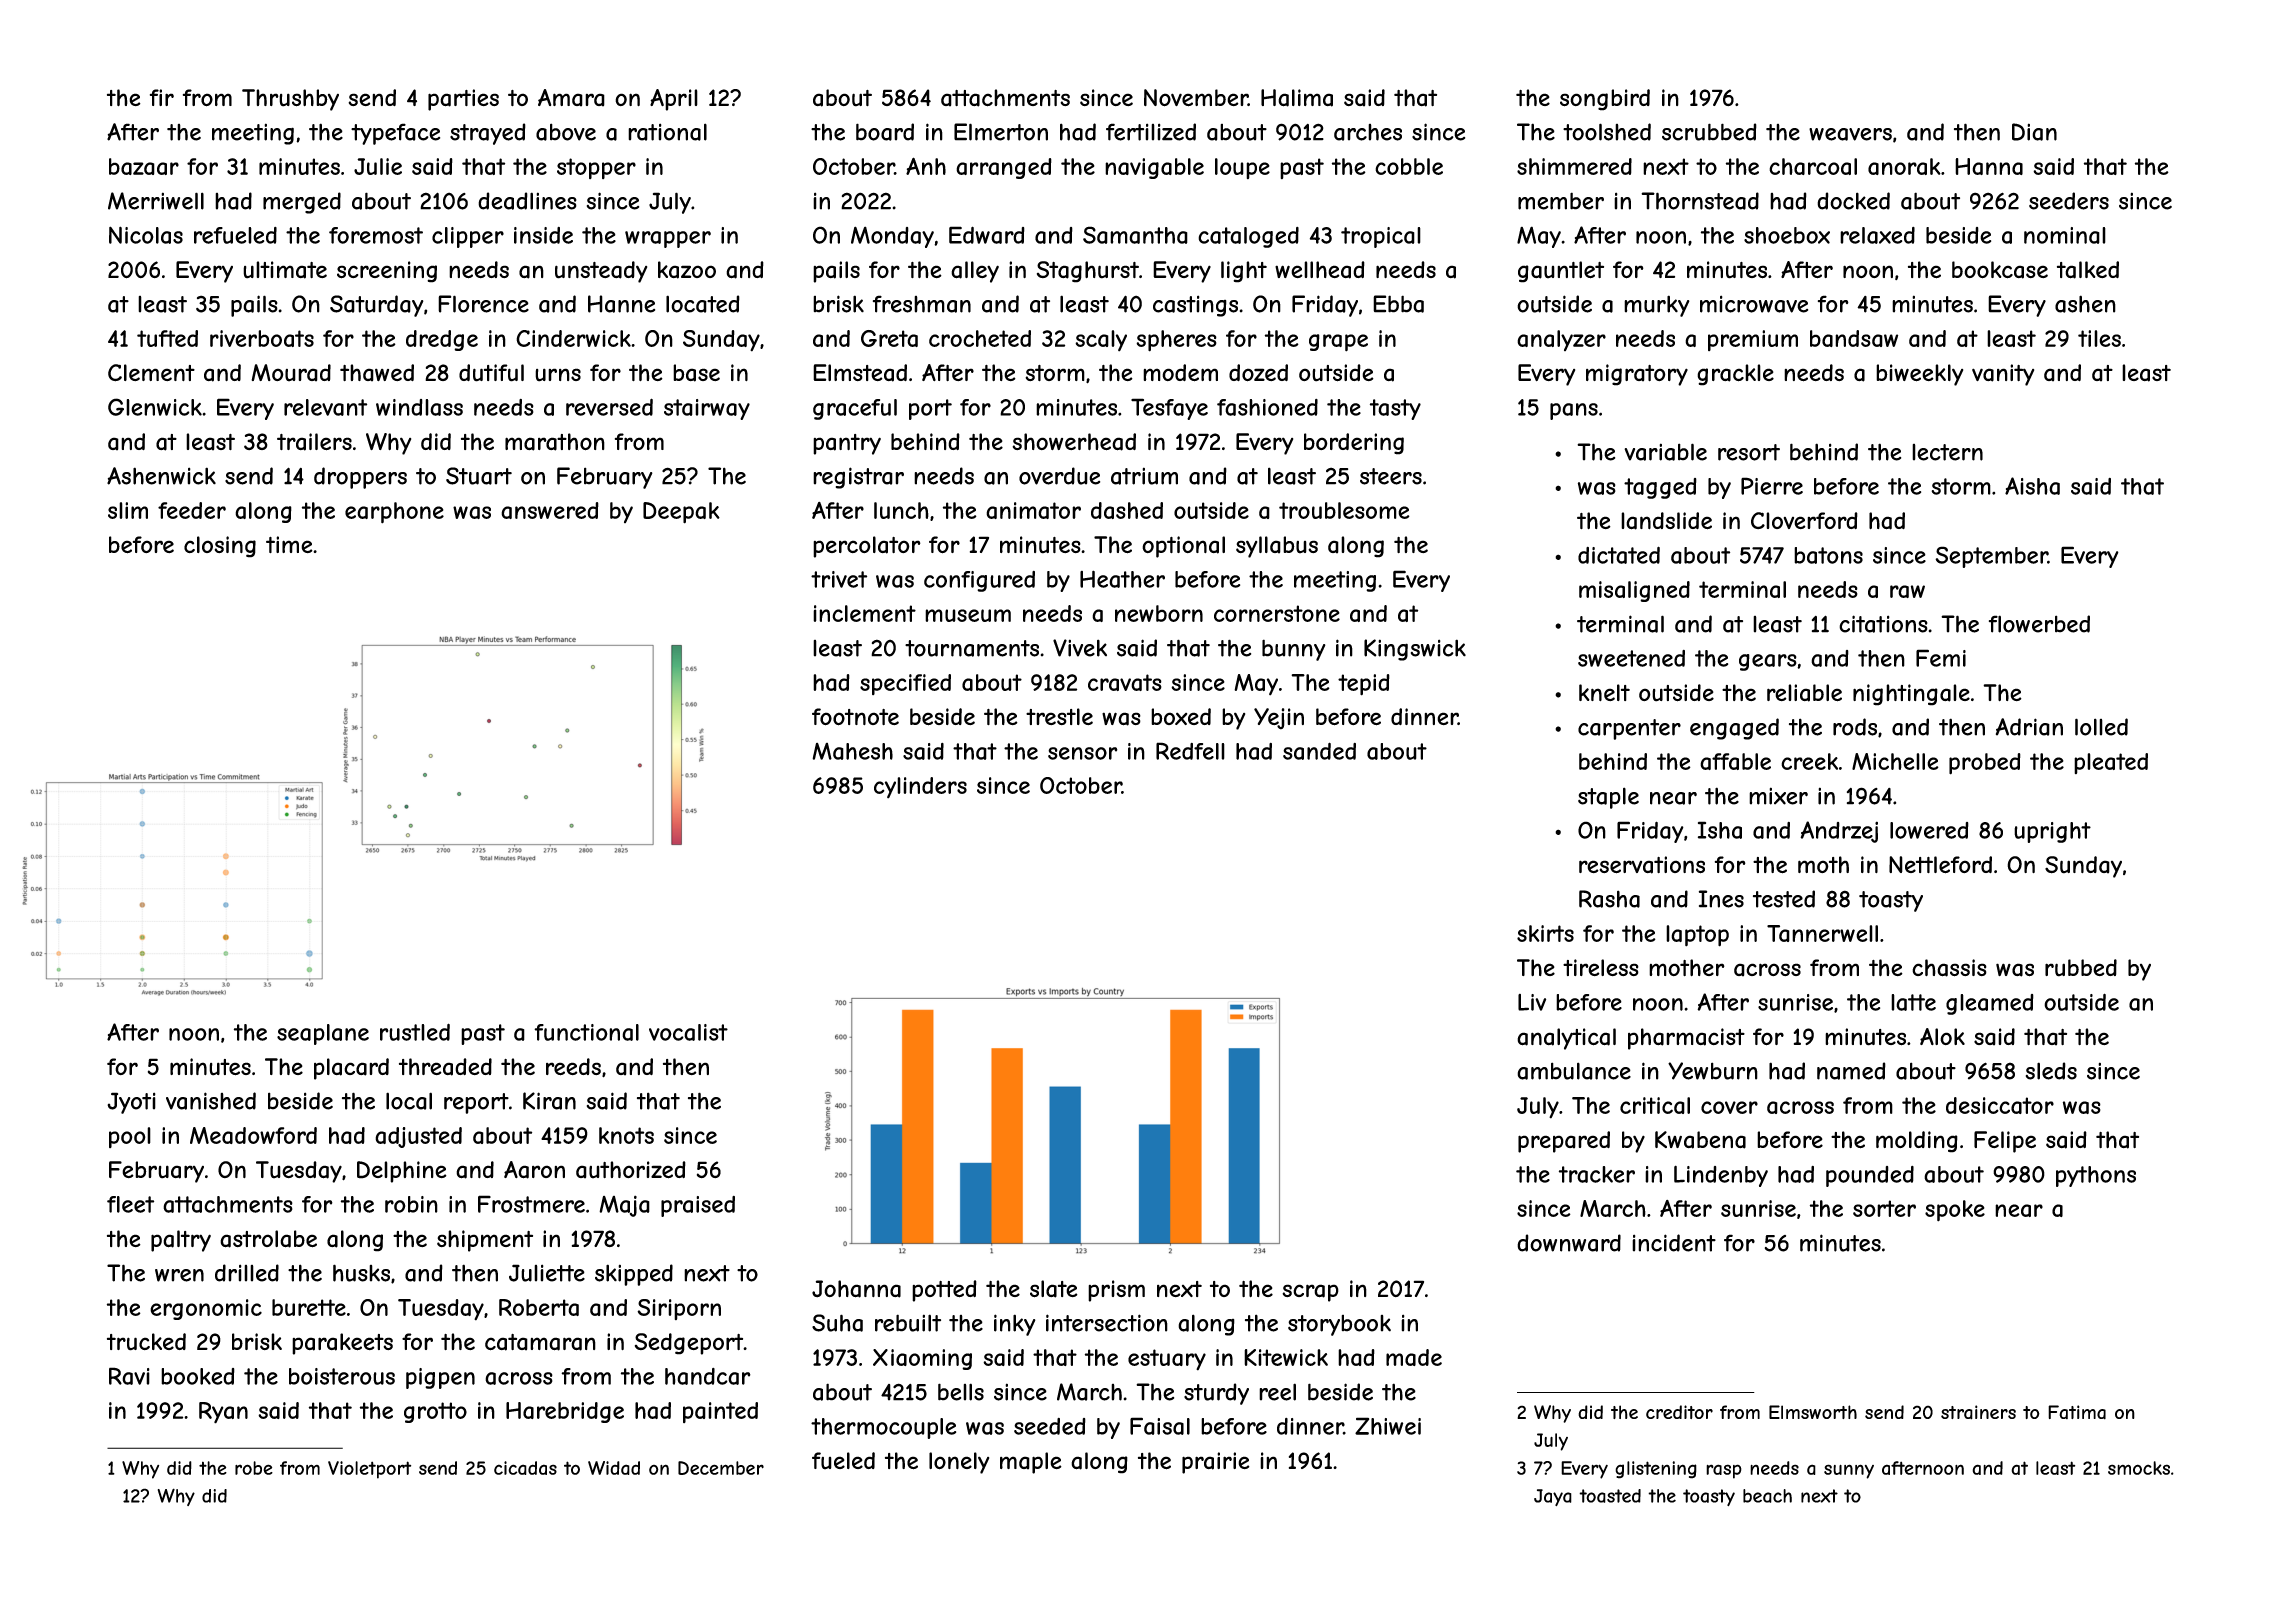  Describe the element at coordinates (920, 788) in the screenshot. I see `cylinders` at that location.
